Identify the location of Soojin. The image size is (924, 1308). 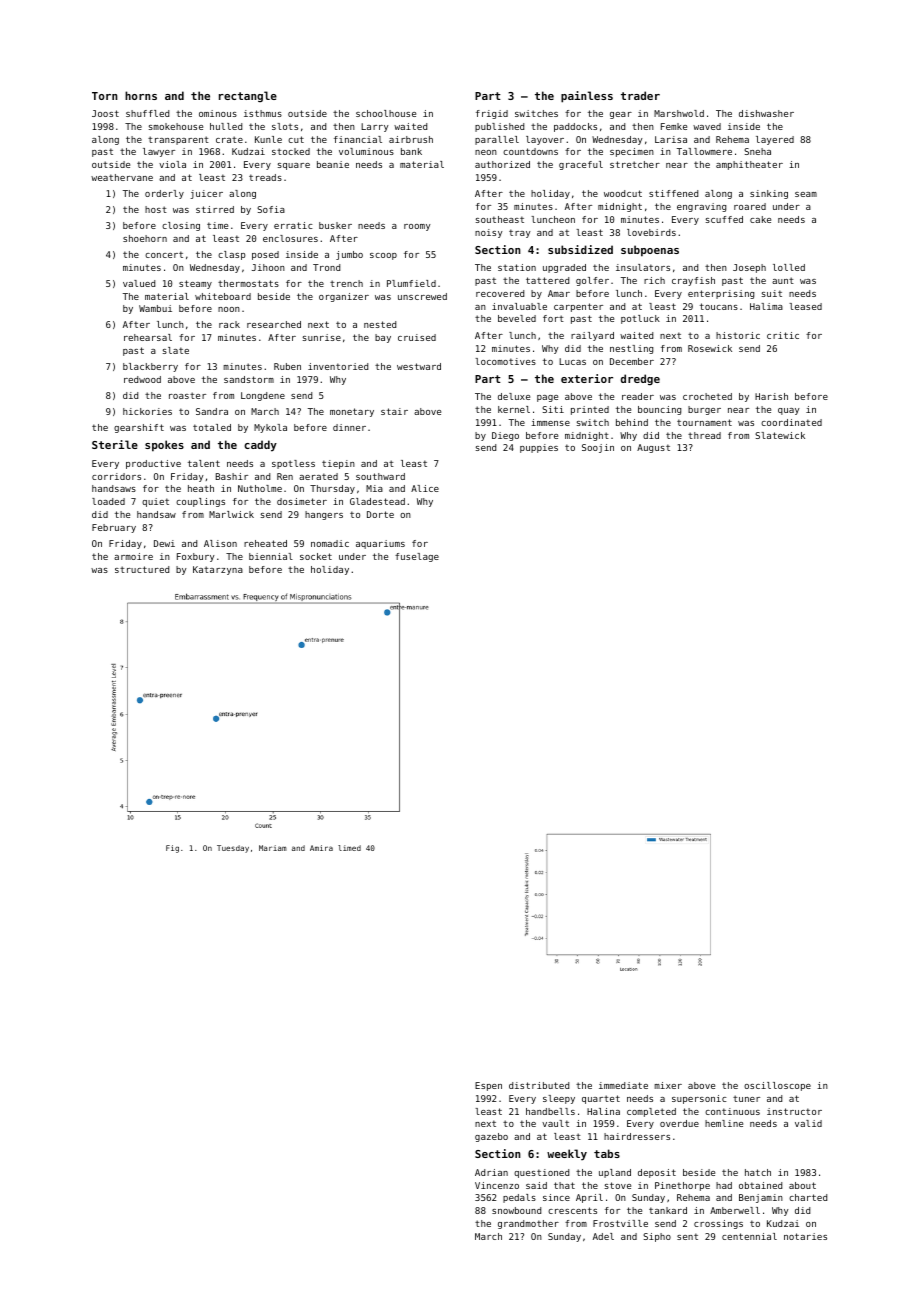
(598, 448).
